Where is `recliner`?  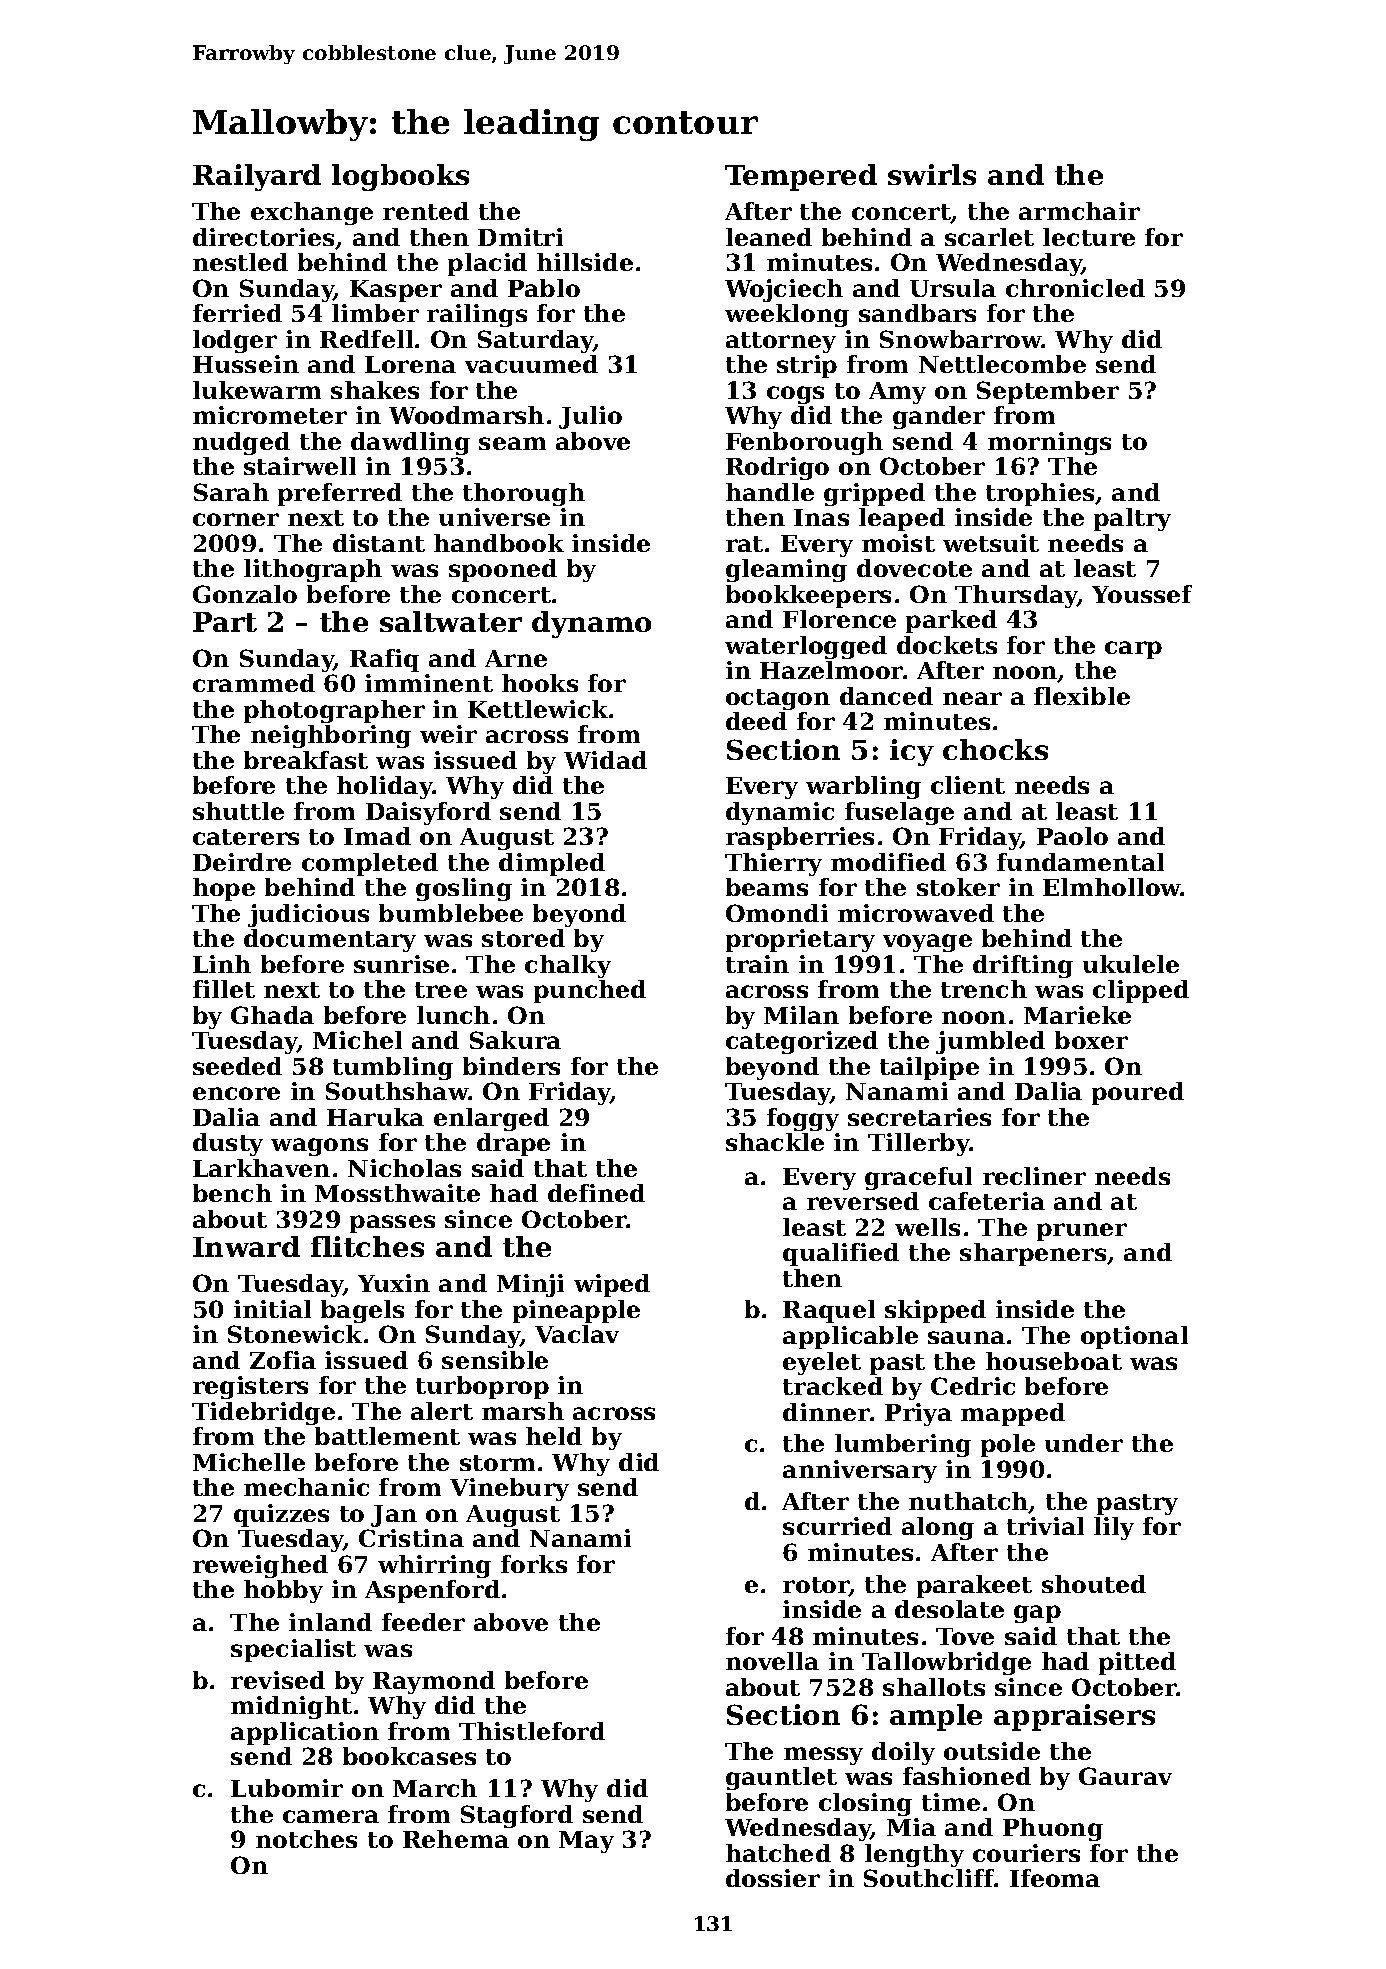
recliner is located at coordinates (1034, 1176).
